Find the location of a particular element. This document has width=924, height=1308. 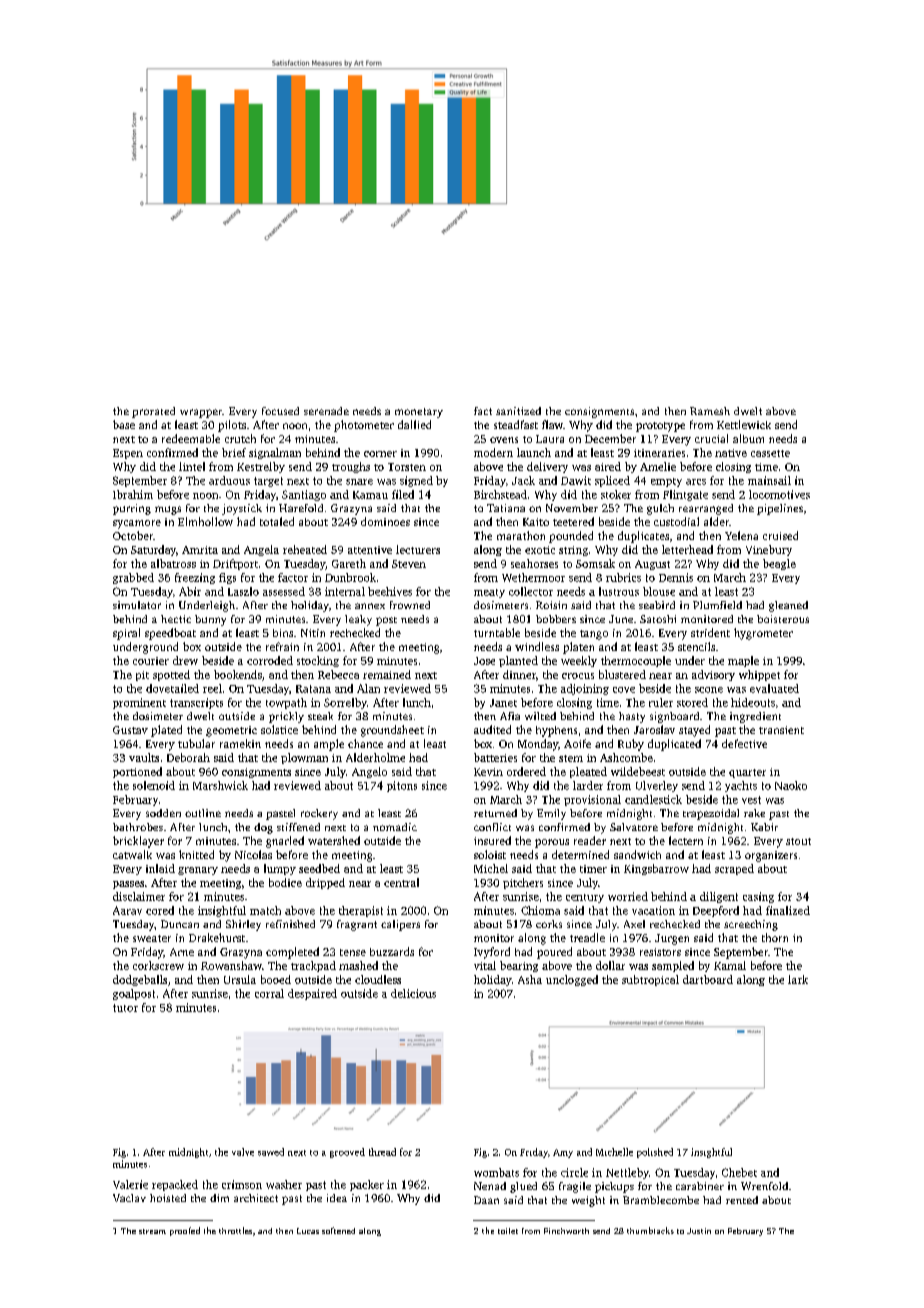

spiral is located at coordinates (126, 634).
